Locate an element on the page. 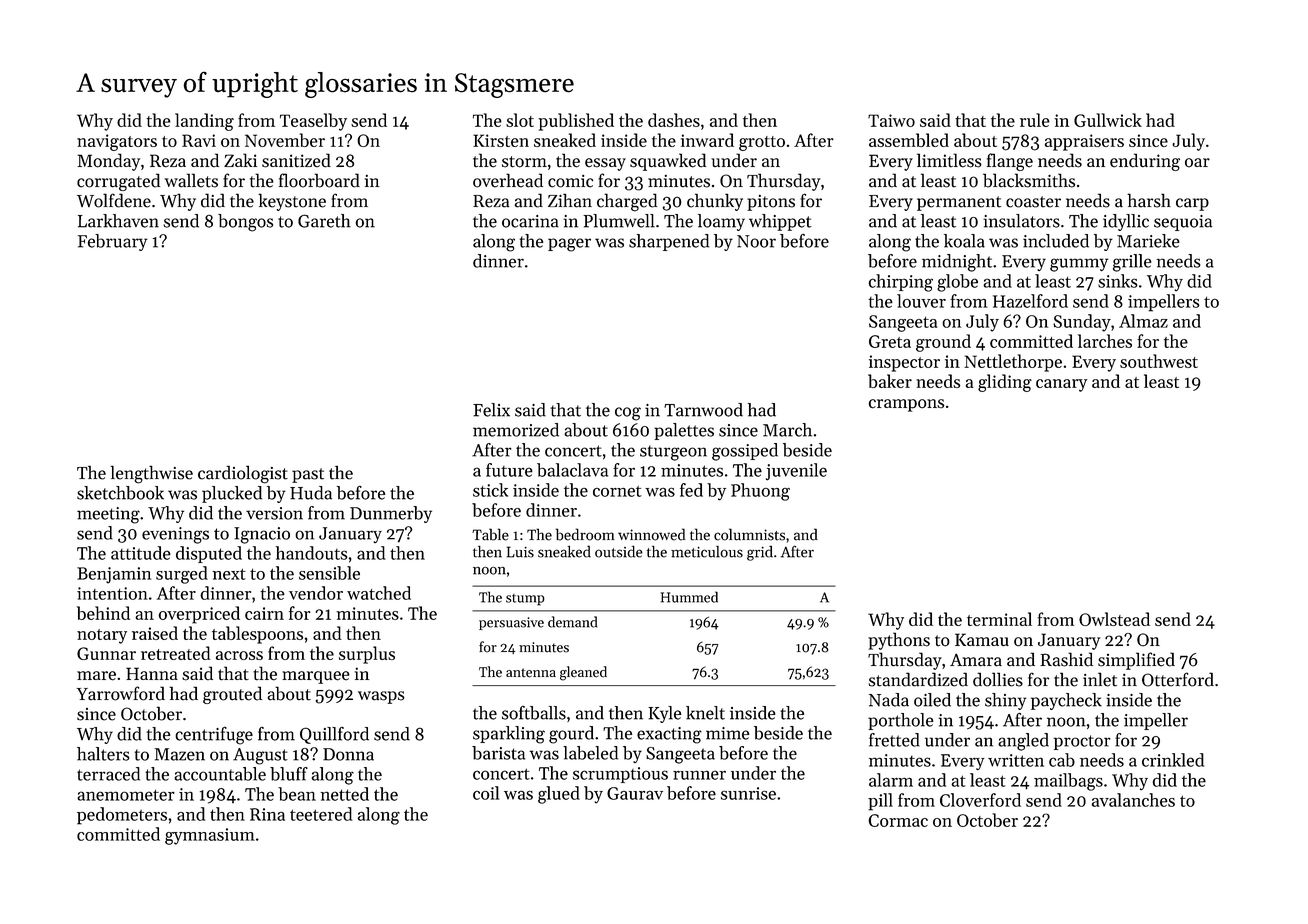 The height and width of the image is (924, 1308). cardiologist is located at coordinates (243, 474).
